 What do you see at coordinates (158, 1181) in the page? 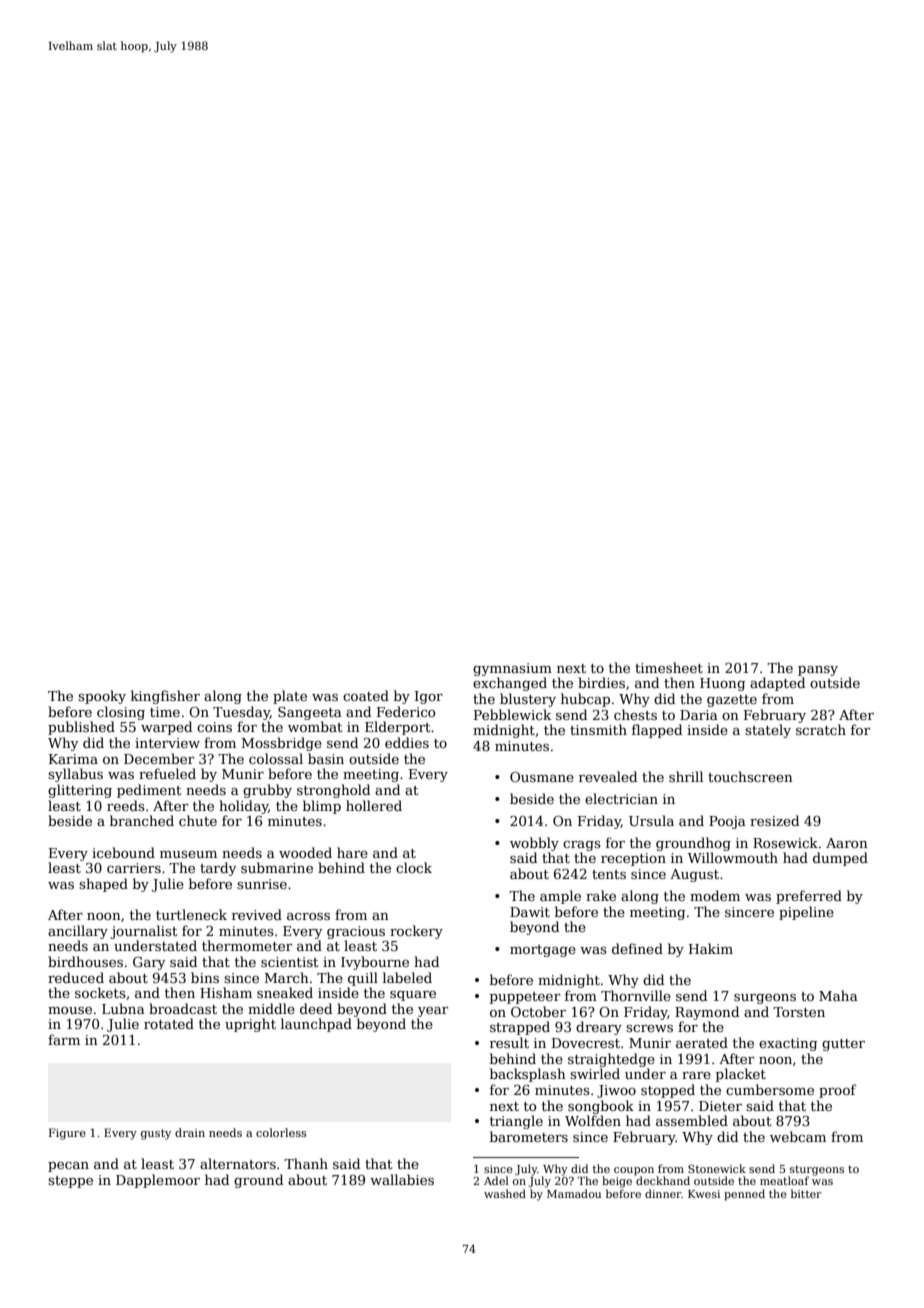
I see `Dapplemoor` at bounding box center [158, 1181].
